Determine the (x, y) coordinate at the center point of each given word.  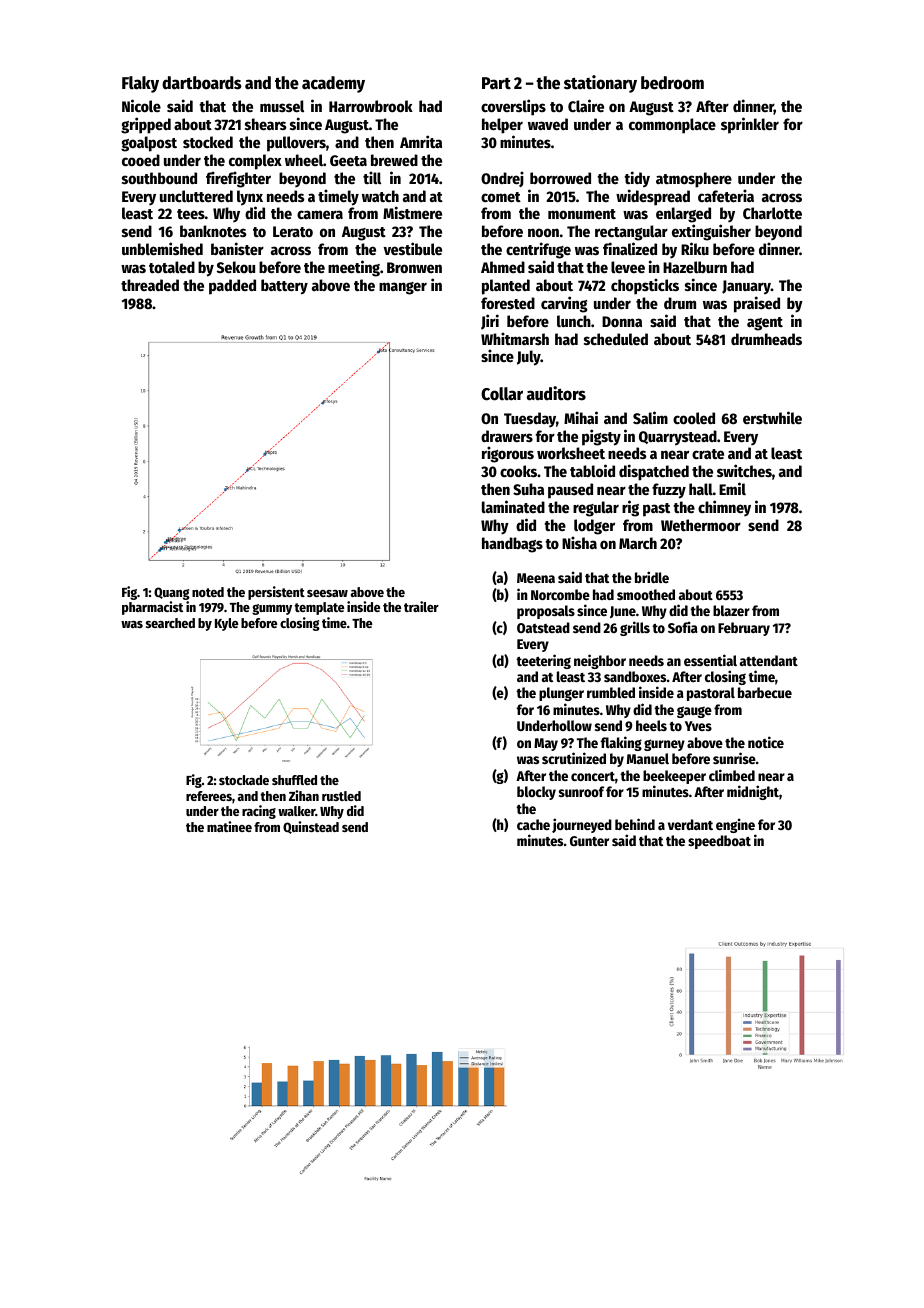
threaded (150, 285)
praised (757, 304)
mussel (282, 106)
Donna (622, 321)
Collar (502, 394)
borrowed (560, 178)
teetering (543, 661)
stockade (244, 780)
